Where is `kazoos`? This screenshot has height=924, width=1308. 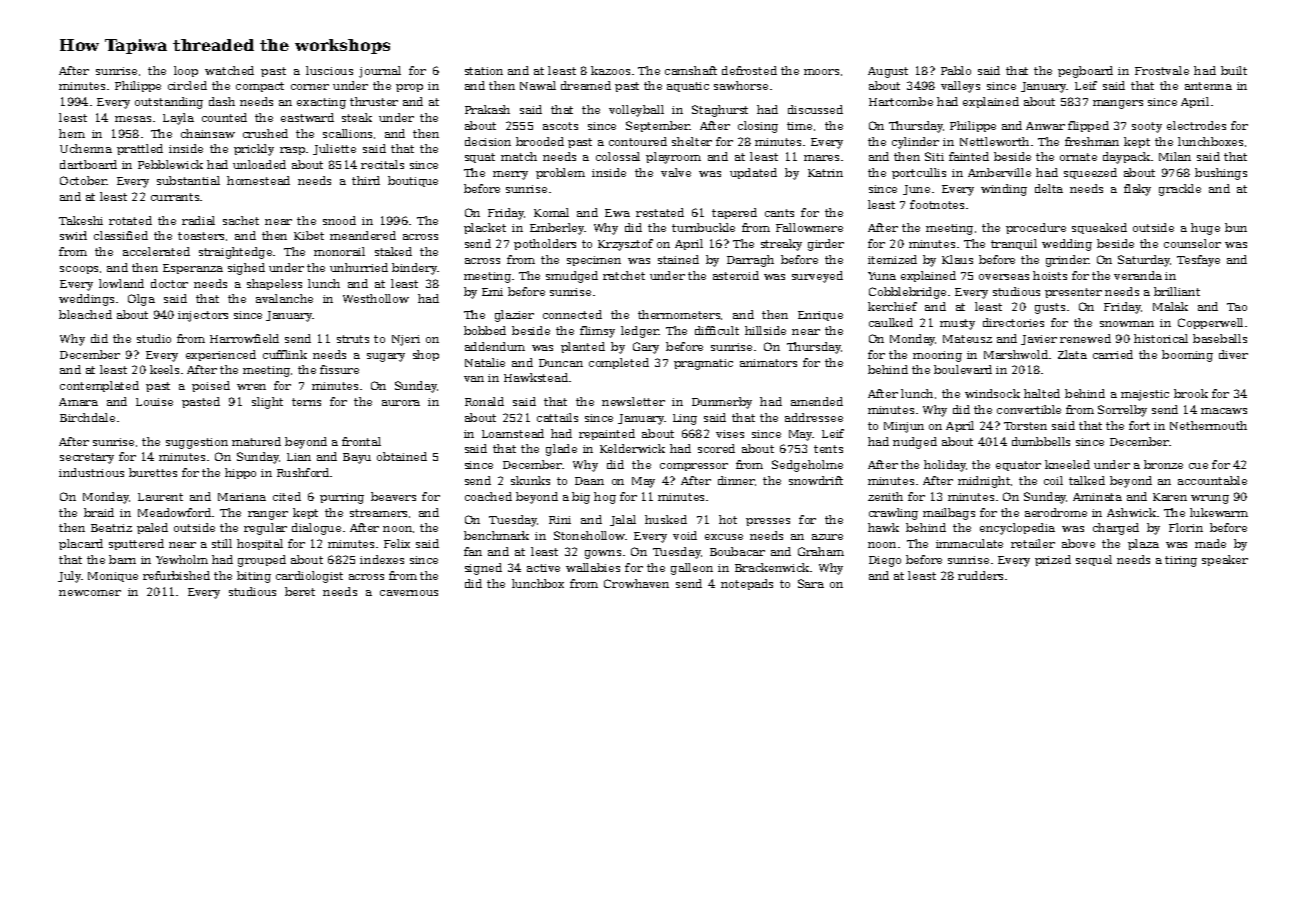 kazoos is located at coordinates (610, 70).
